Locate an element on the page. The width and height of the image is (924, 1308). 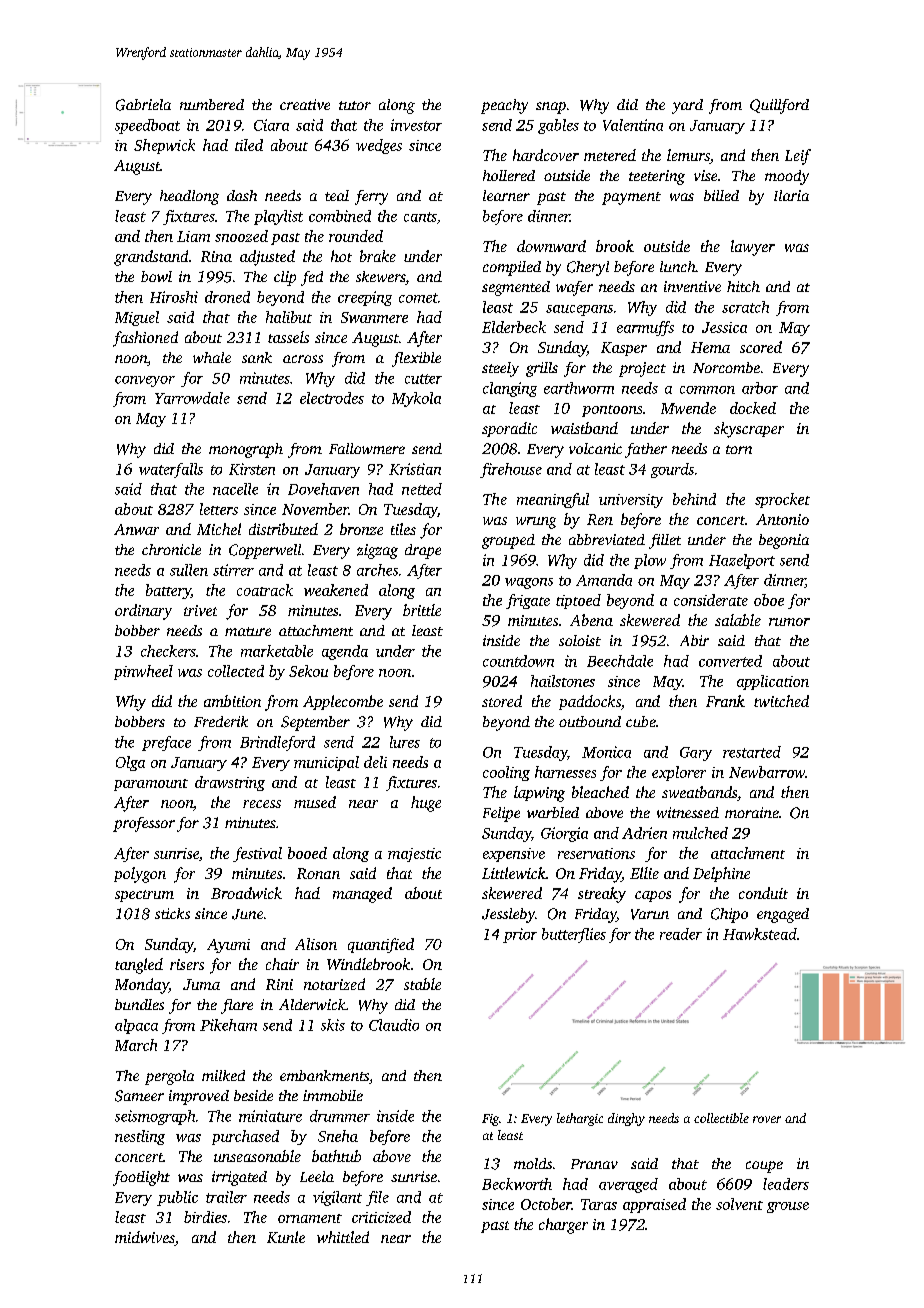
brittle is located at coordinates (422, 610).
